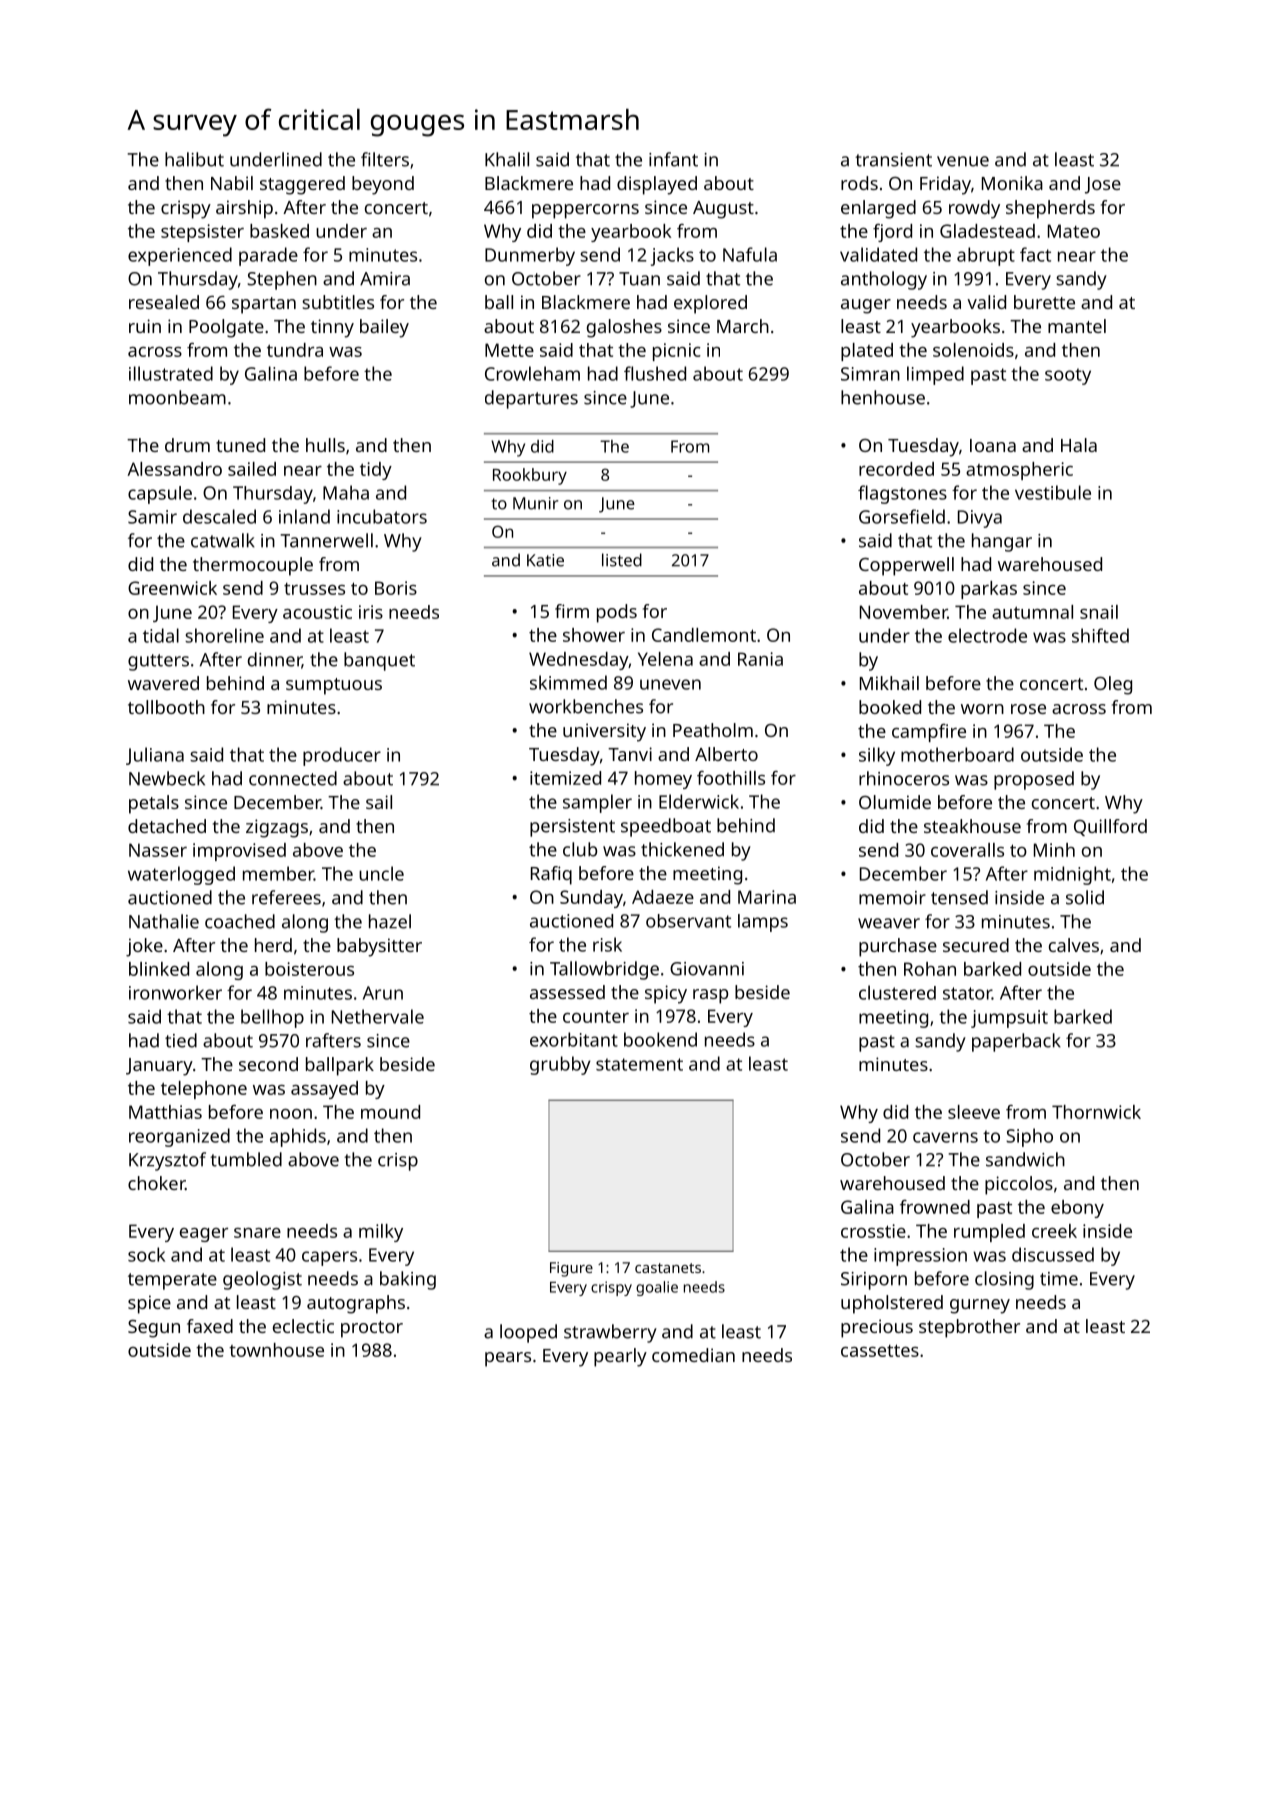 The height and width of the page is (1814, 1282). Describe the element at coordinates (660, 1039) in the page. I see `bookend` at that location.
